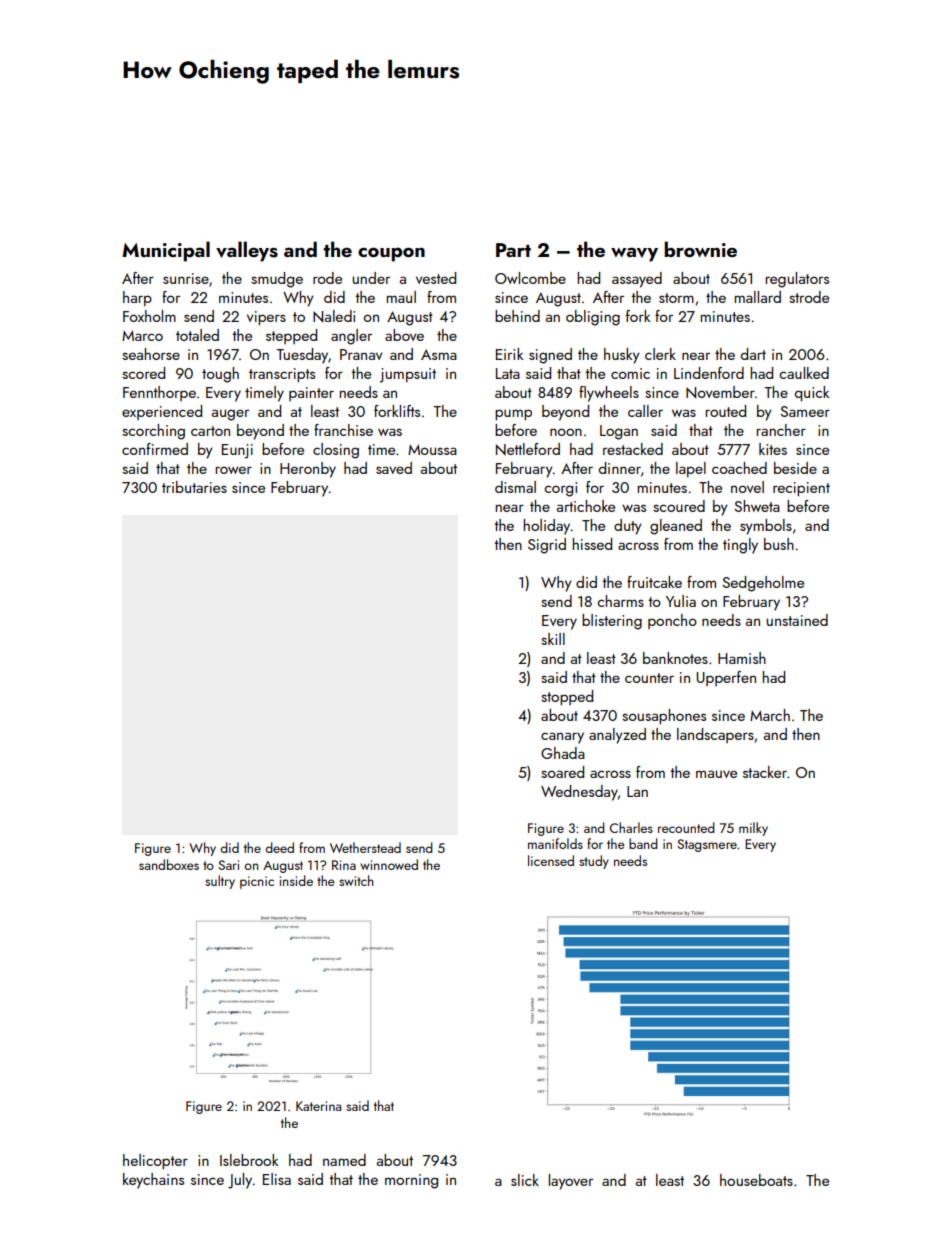 Image resolution: width=952 pixels, height=1233 pixels. Describe the element at coordinates (773, 449) in the image. I see `kites` at that location.
